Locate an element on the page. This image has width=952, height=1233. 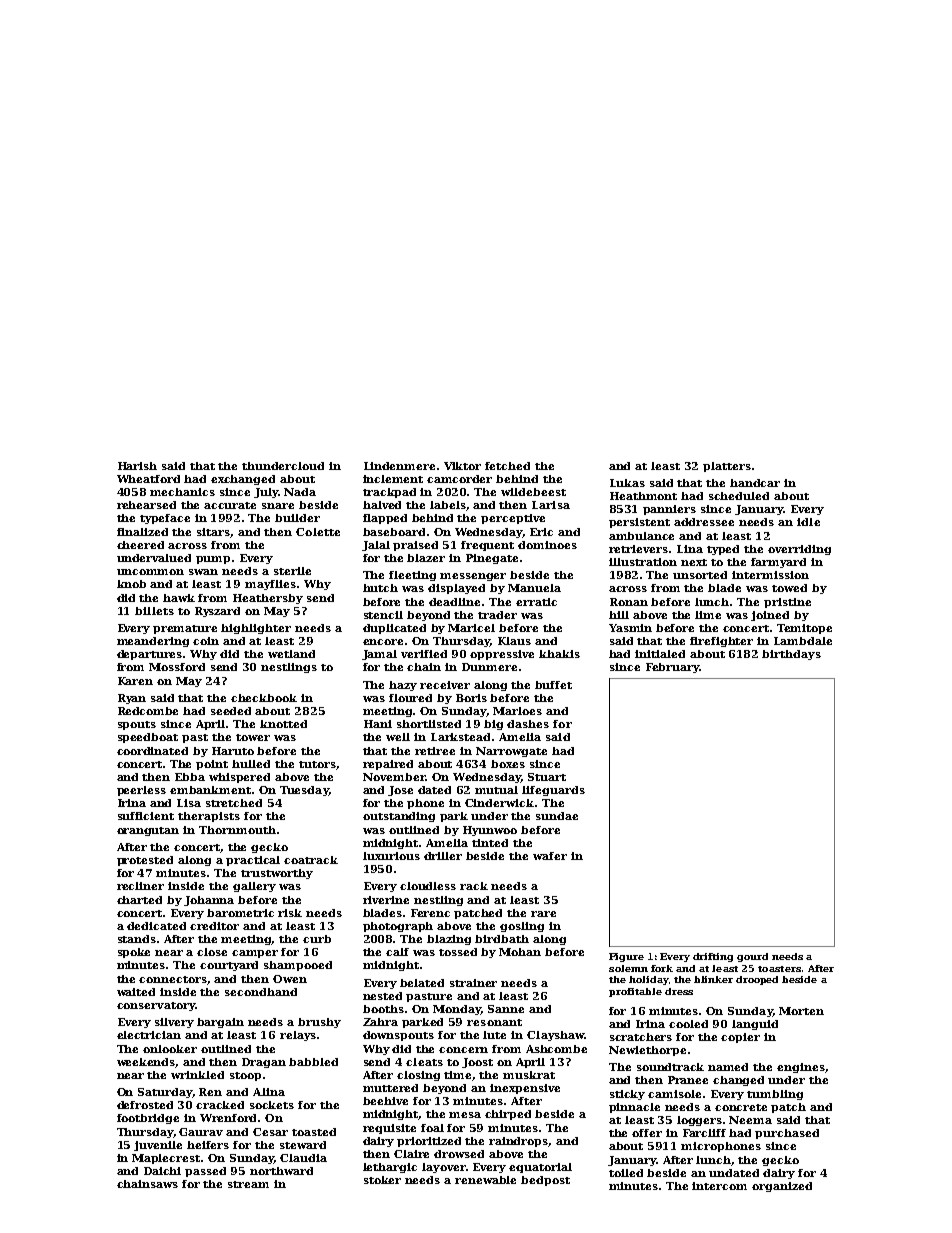
stream is located at coordinates (248, 1184).
